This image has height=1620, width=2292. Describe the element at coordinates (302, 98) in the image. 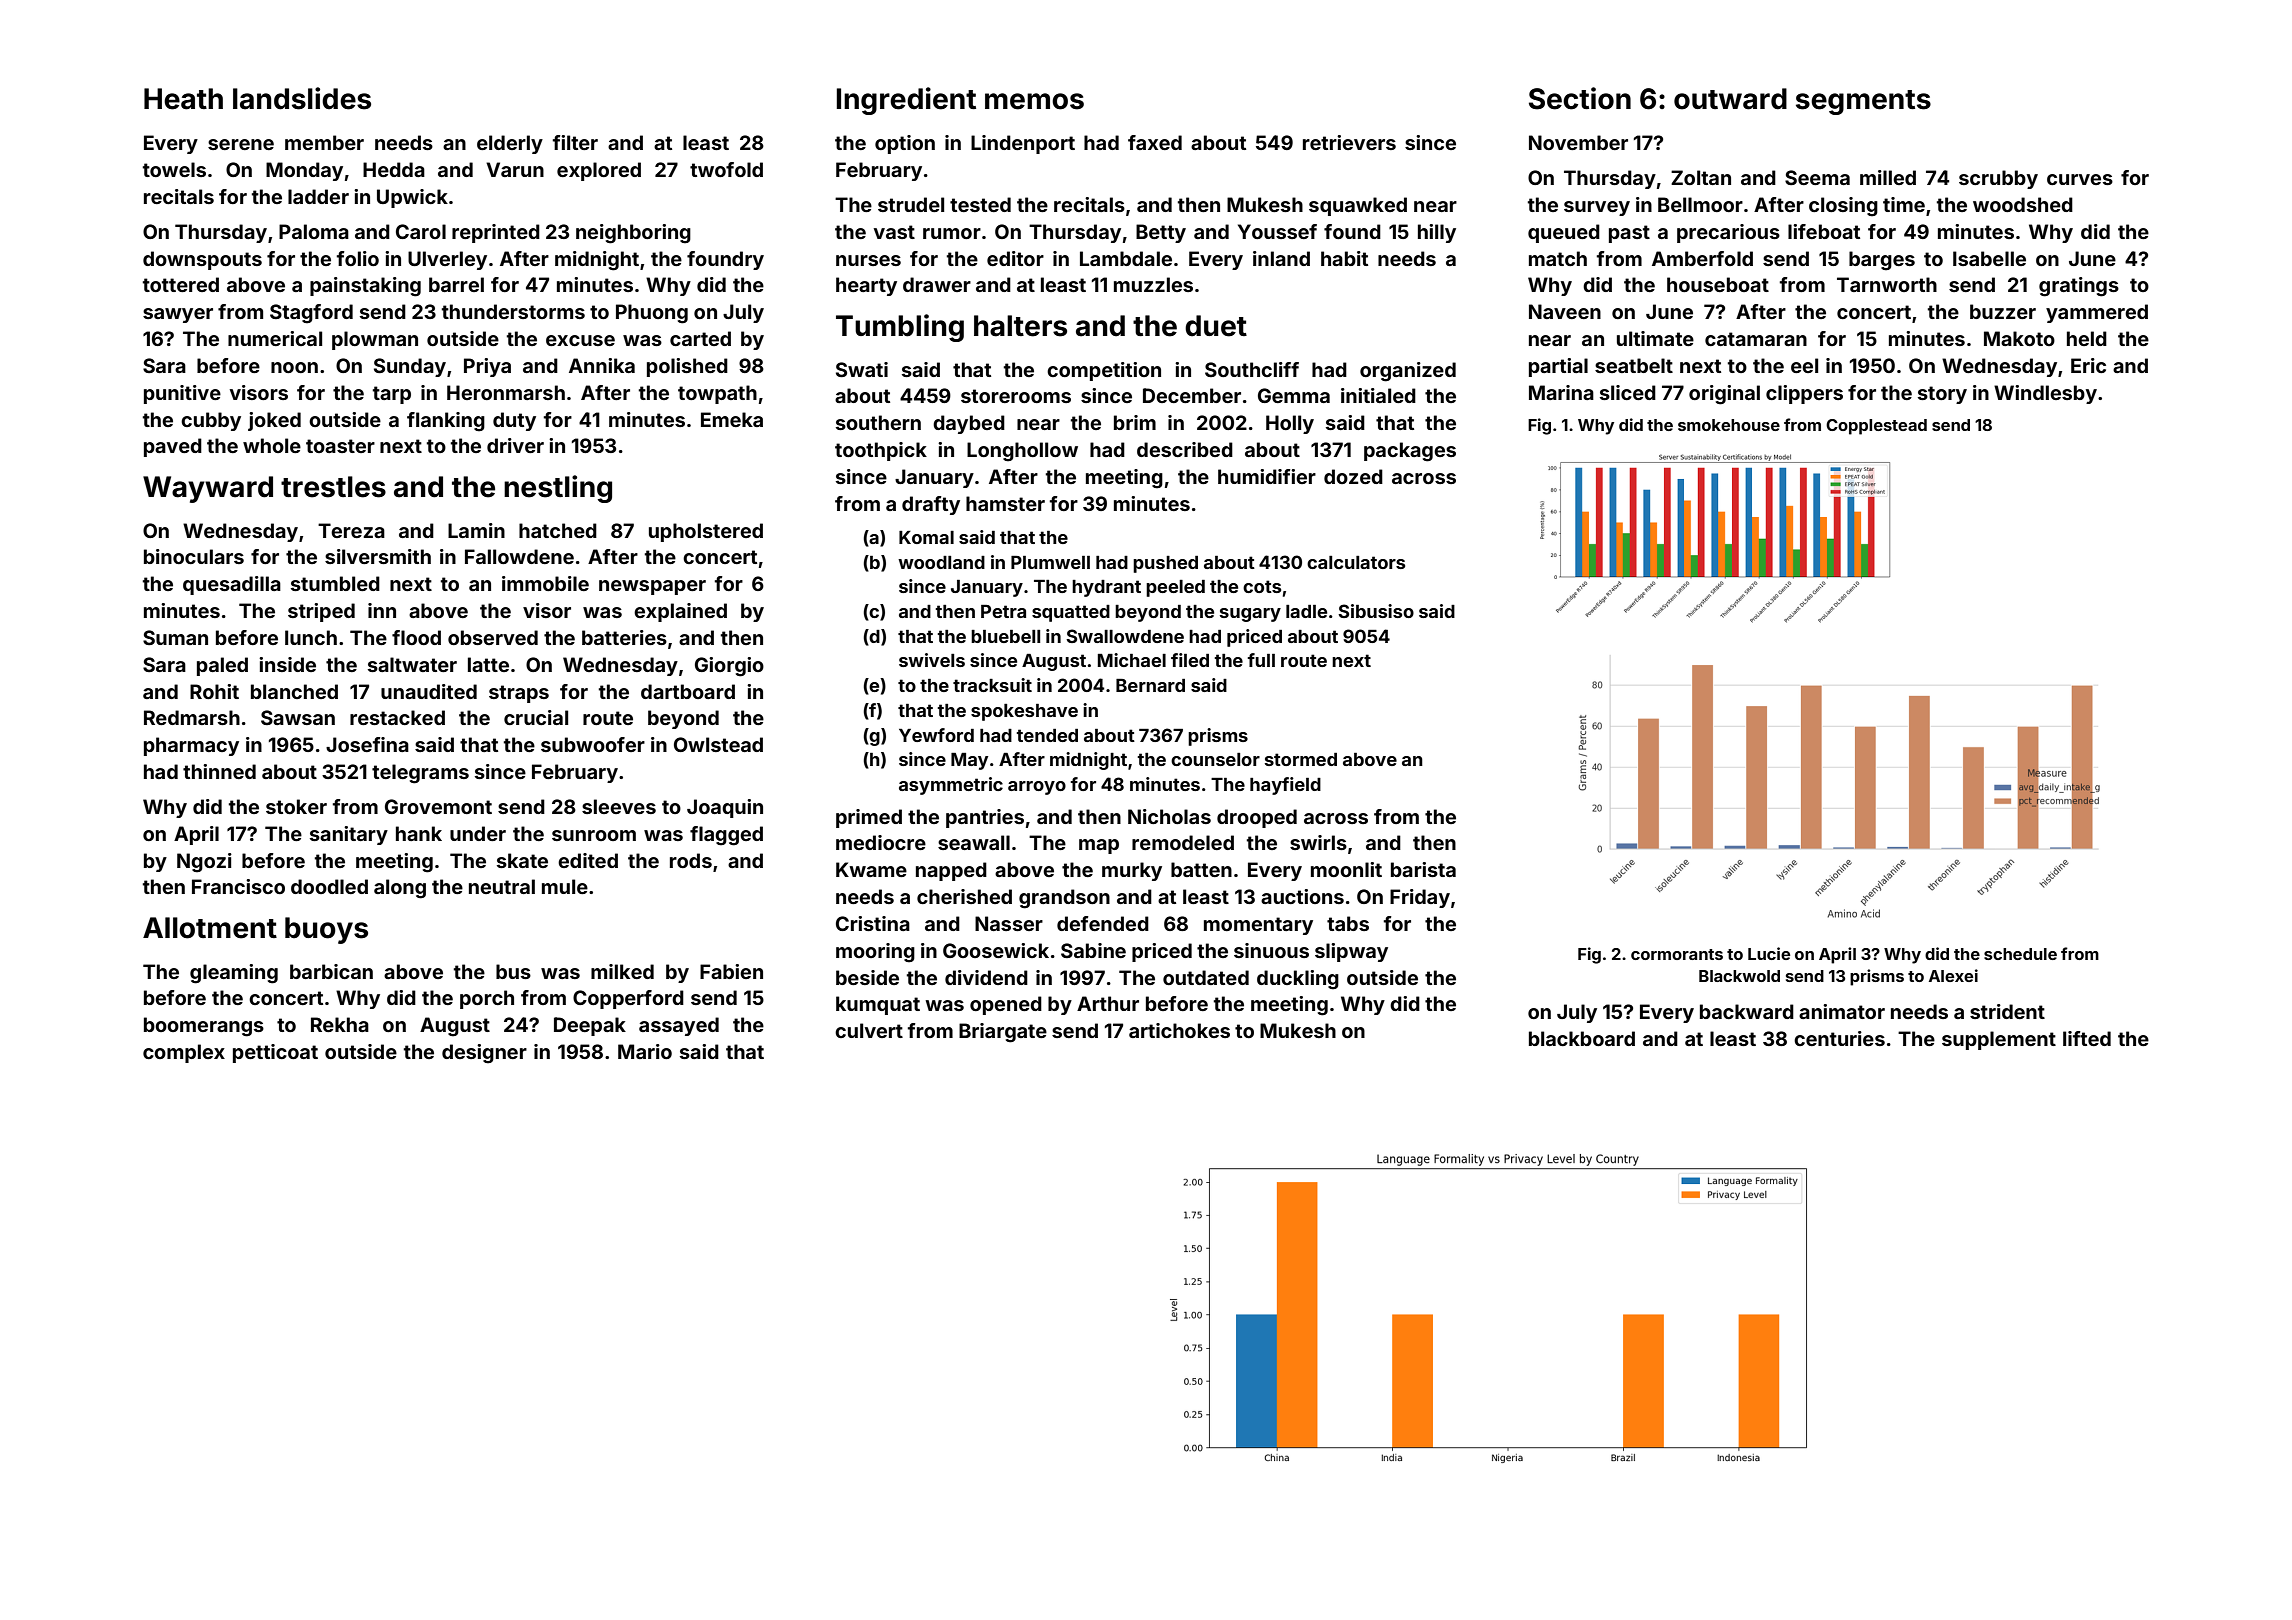

I see `landslides` at that location.
